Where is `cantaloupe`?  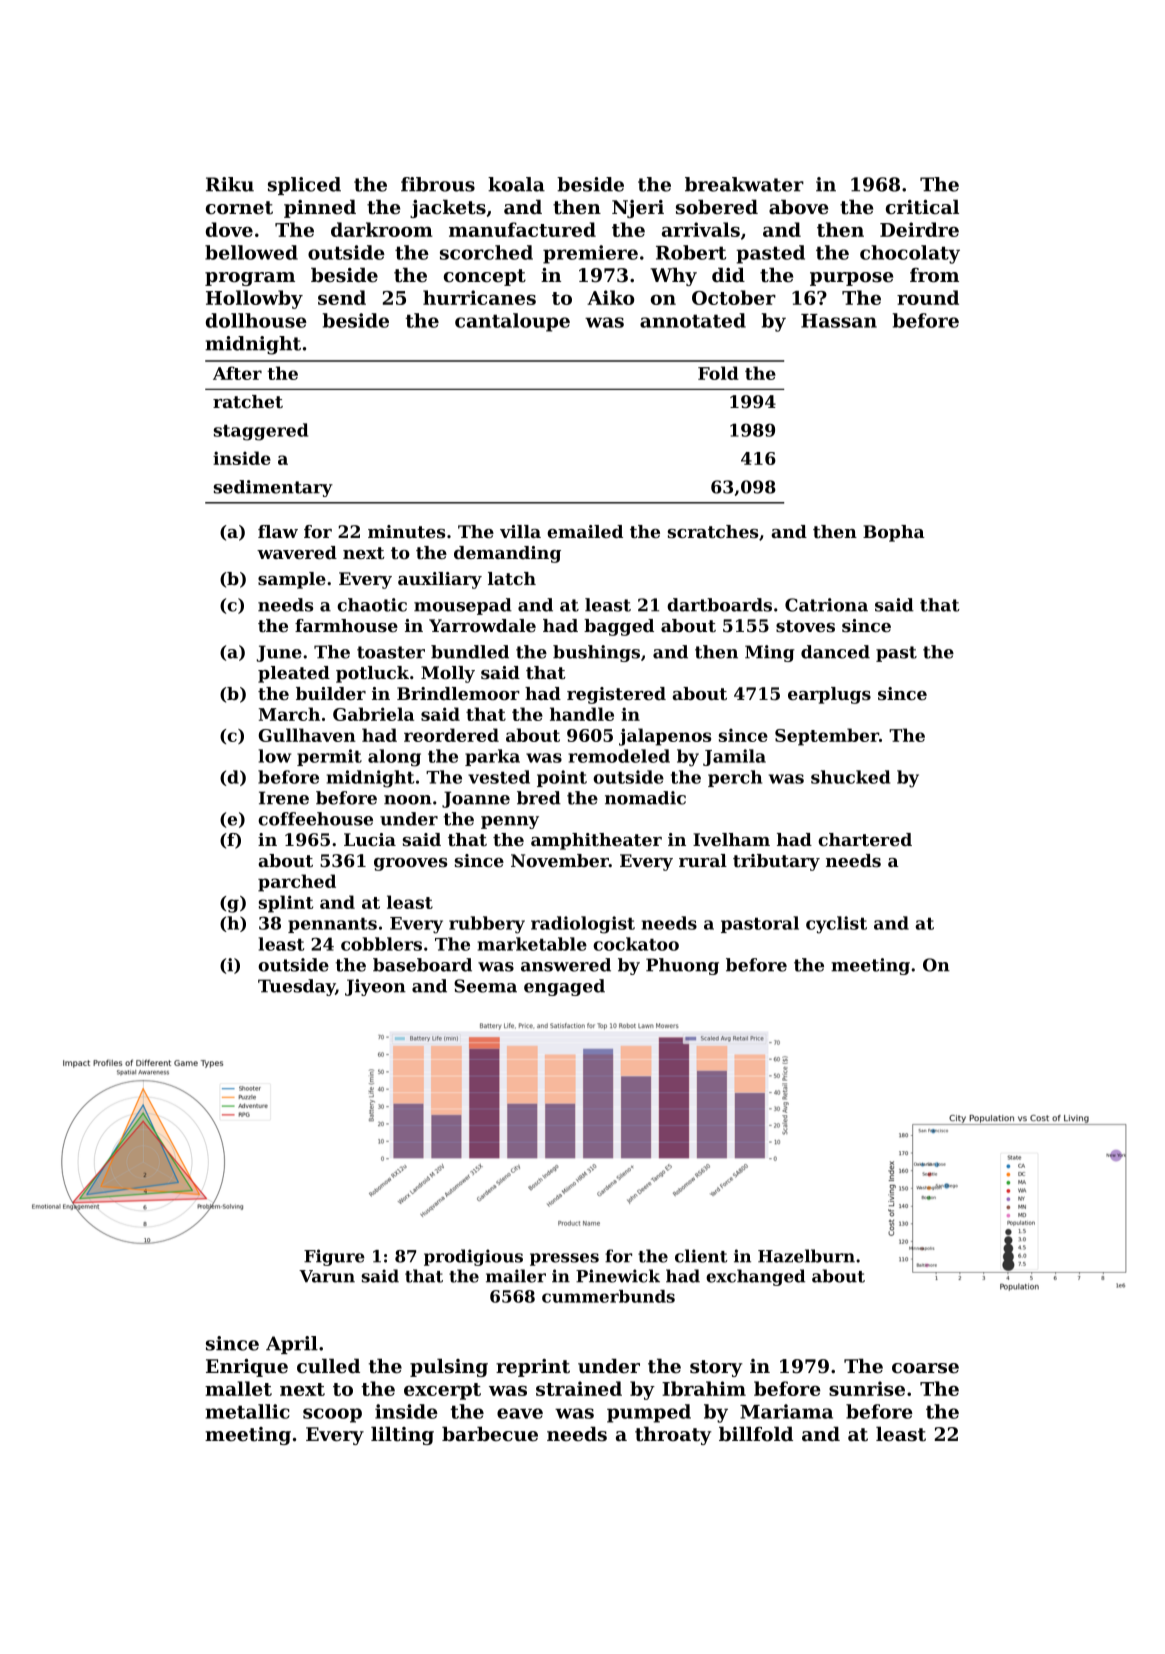
cantaloupe is located at coordinates (512, 322).
